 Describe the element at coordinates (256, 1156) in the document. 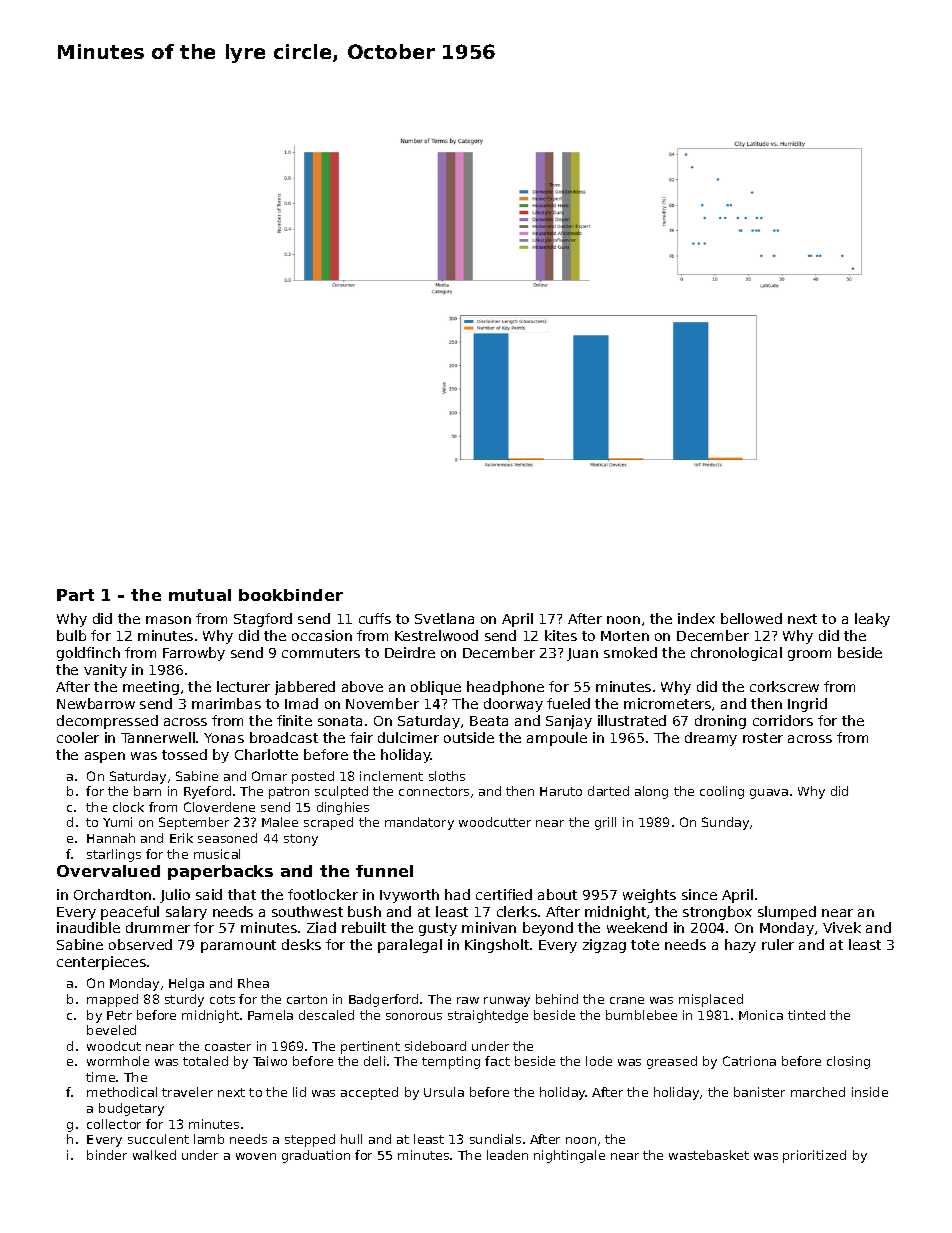

I see `woven` at that location.
